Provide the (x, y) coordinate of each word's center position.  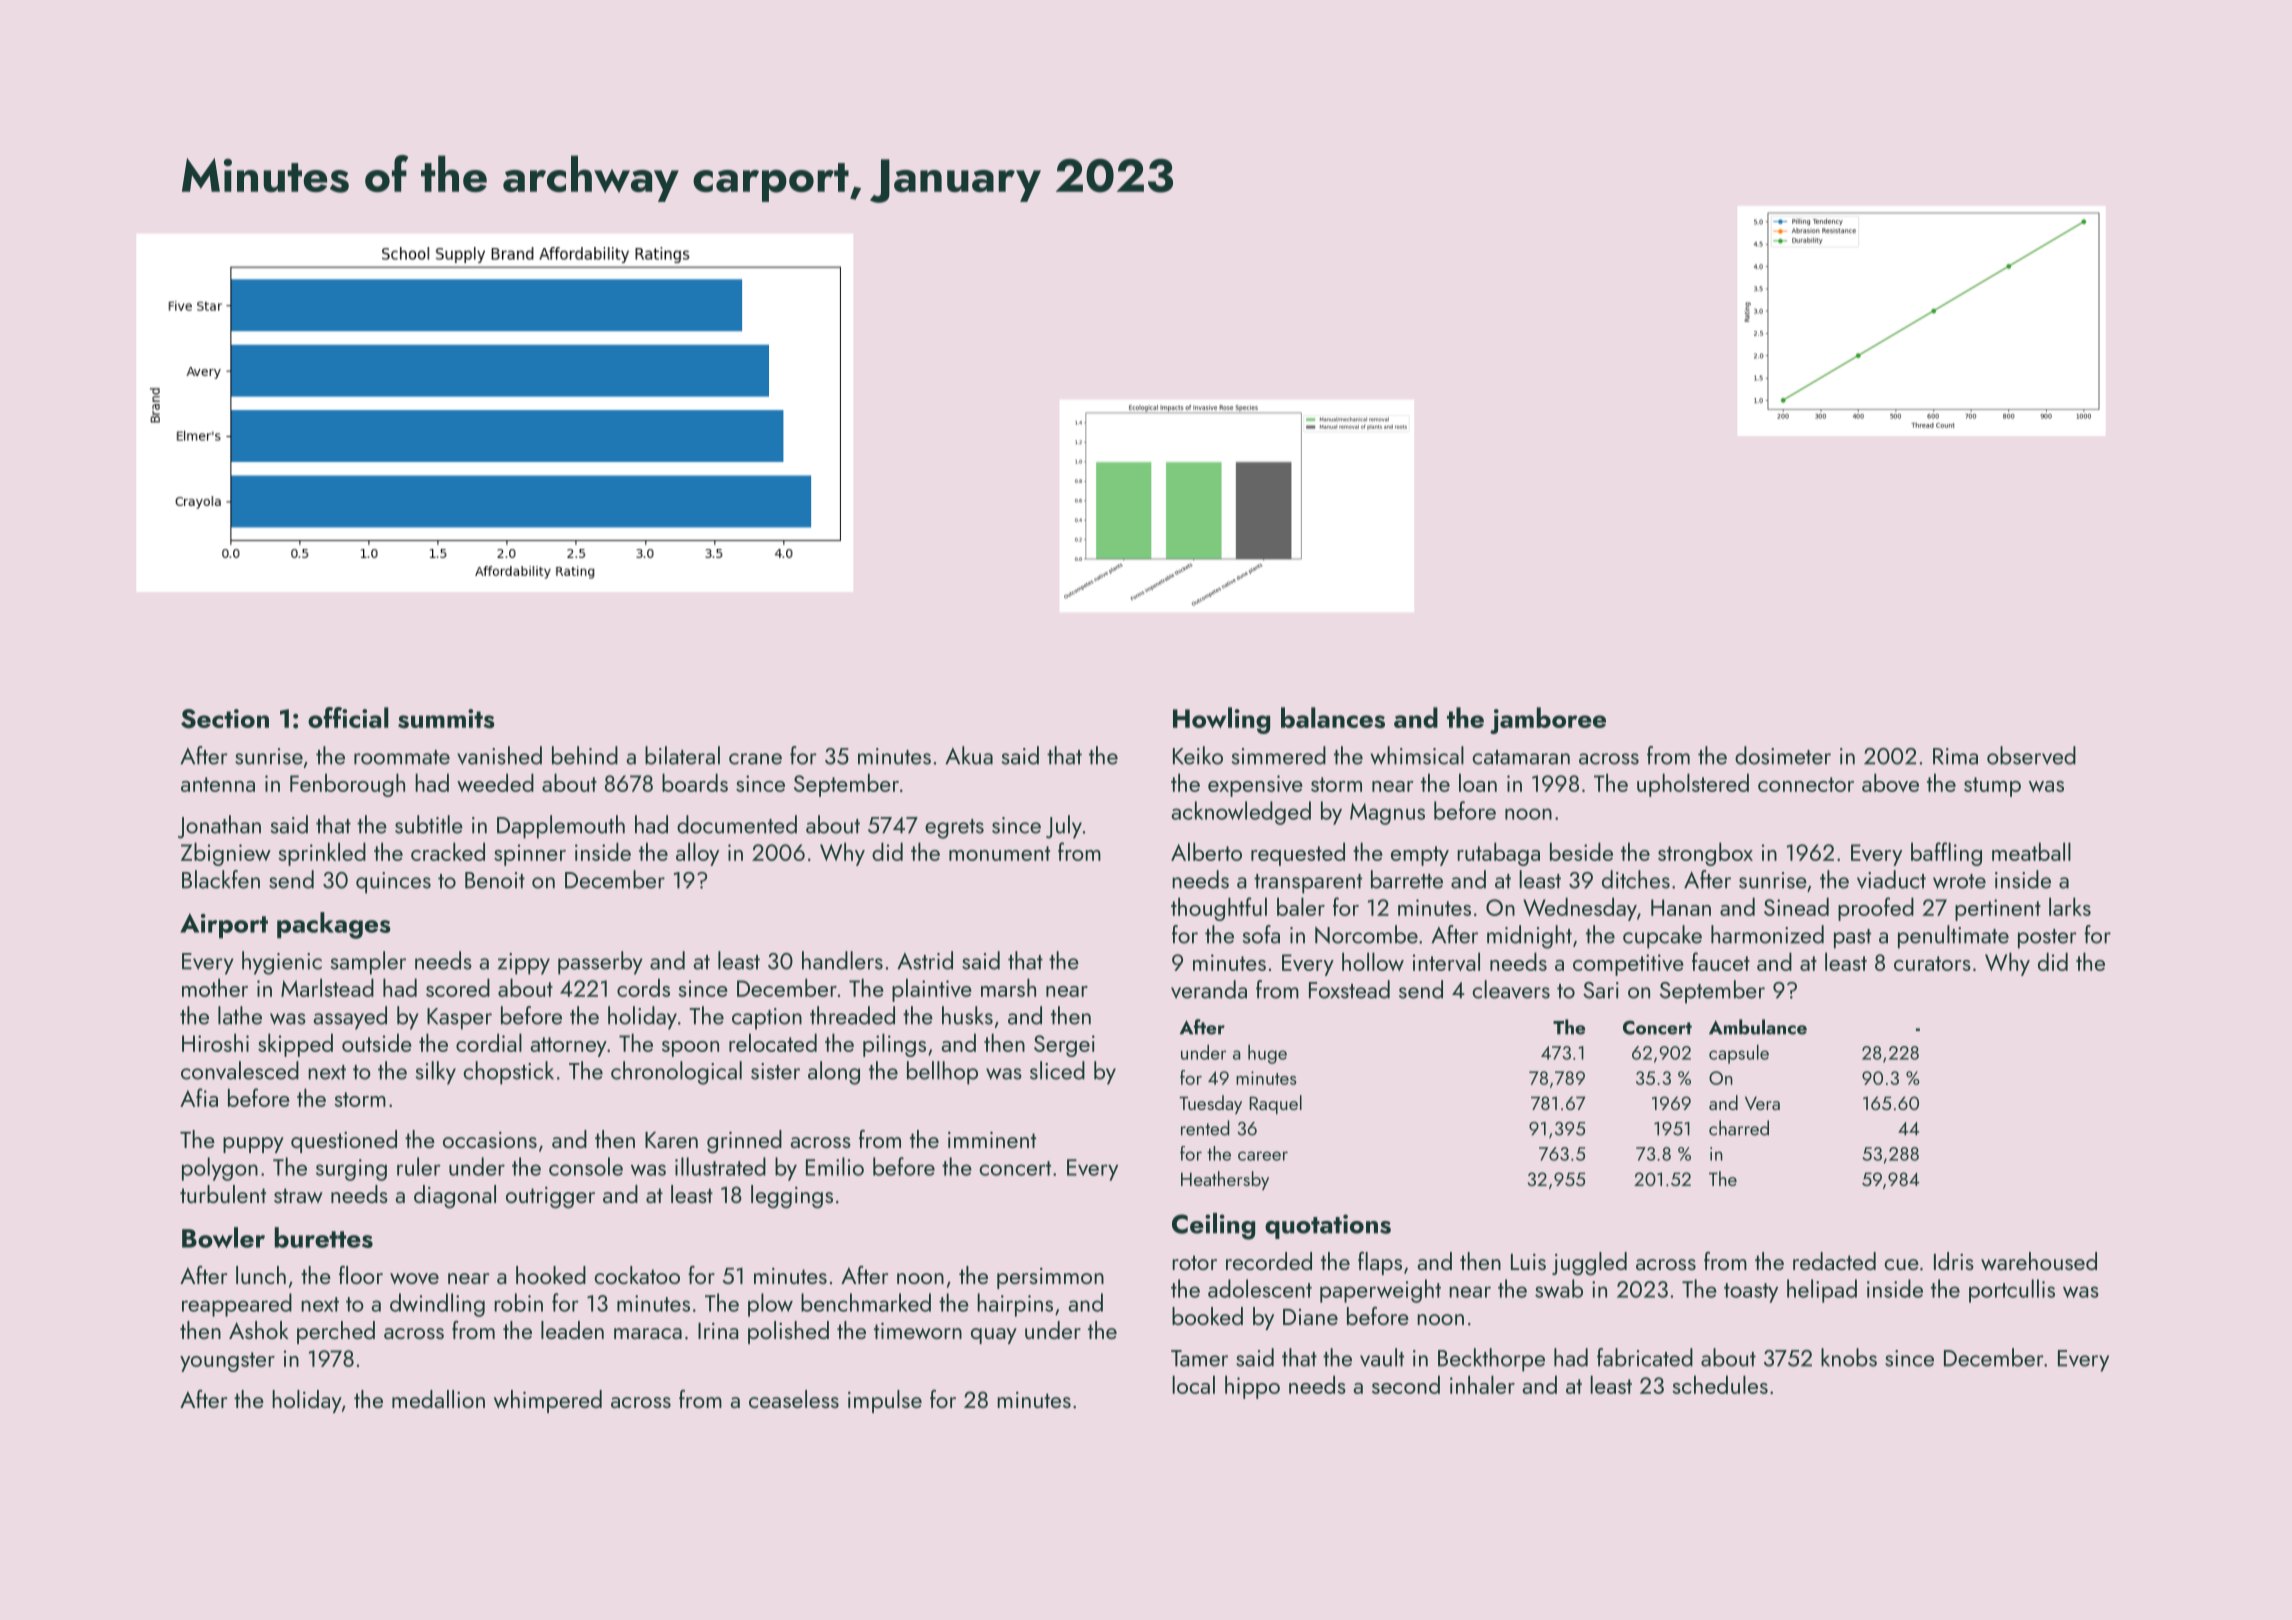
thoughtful (1219, 909)
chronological (676, 1073)
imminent (992, 1140)
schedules (1720, 1384)
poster (2047, 939)
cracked (448, 851)
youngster (227, 1362)
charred (1739, 1128)
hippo (1252, 1387)
